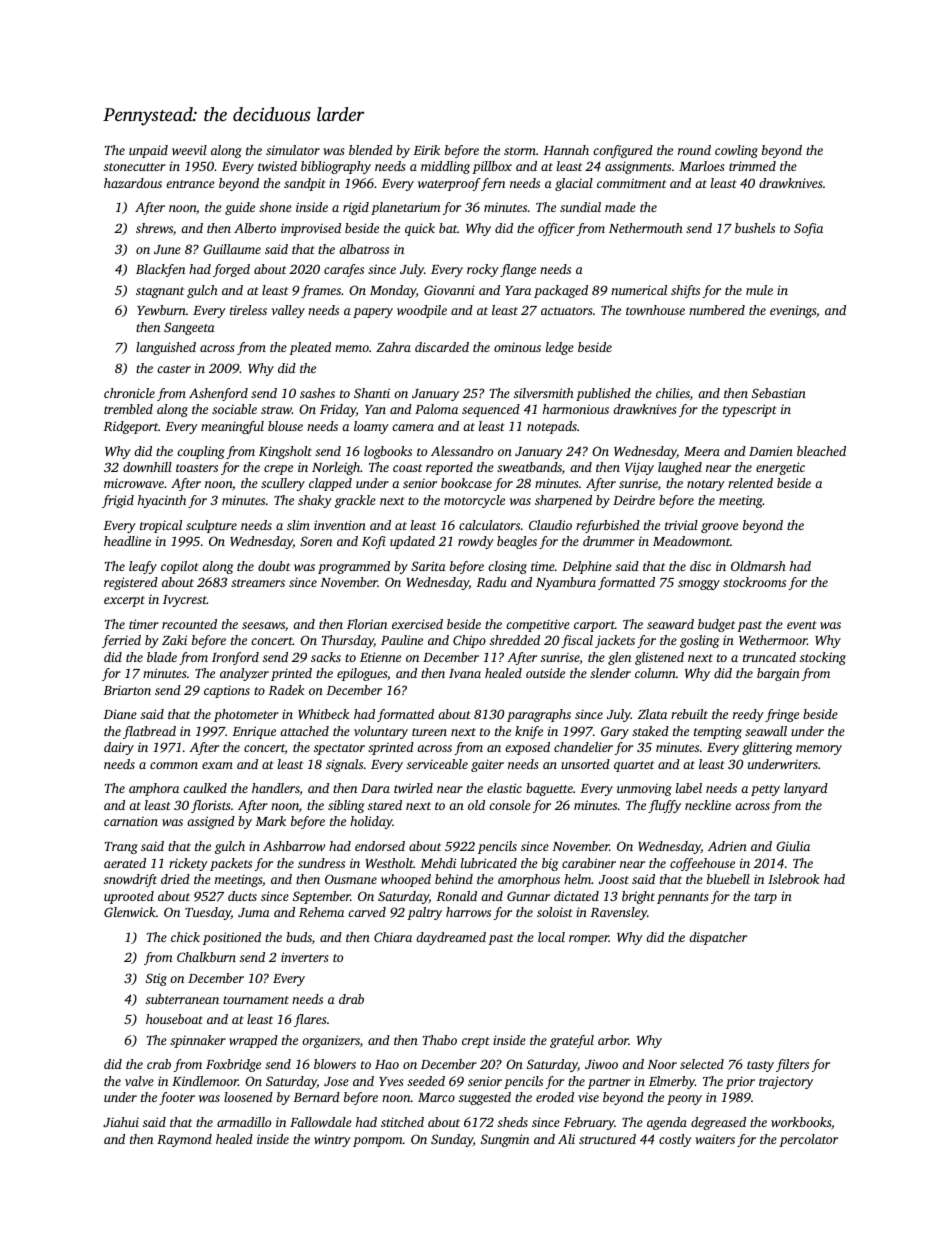 This screenshot has width=952, height=1233. I want to click on unpaid, so click(148, 151).
